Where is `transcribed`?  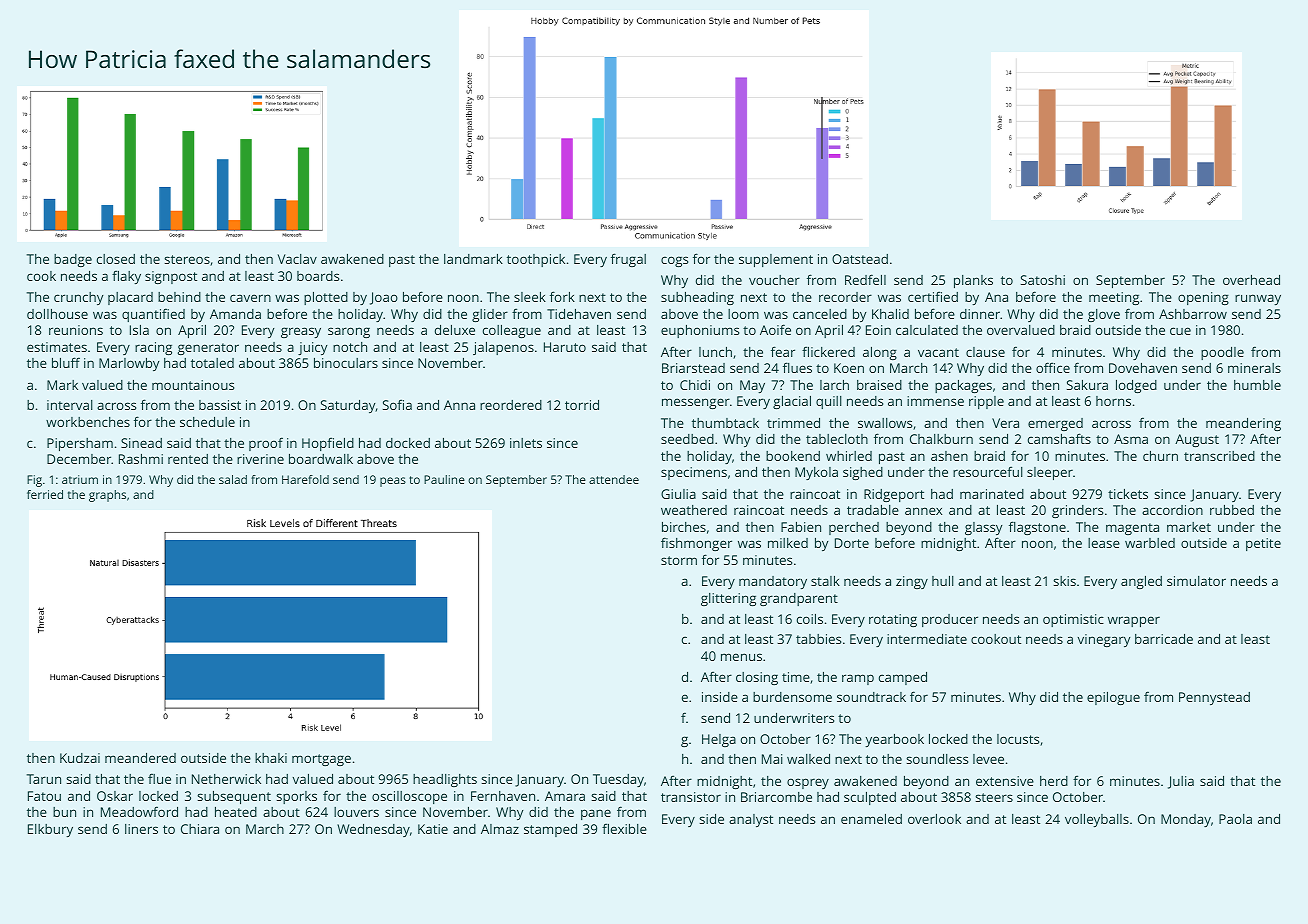 transcribed is located at coordinates (1219, 456).
